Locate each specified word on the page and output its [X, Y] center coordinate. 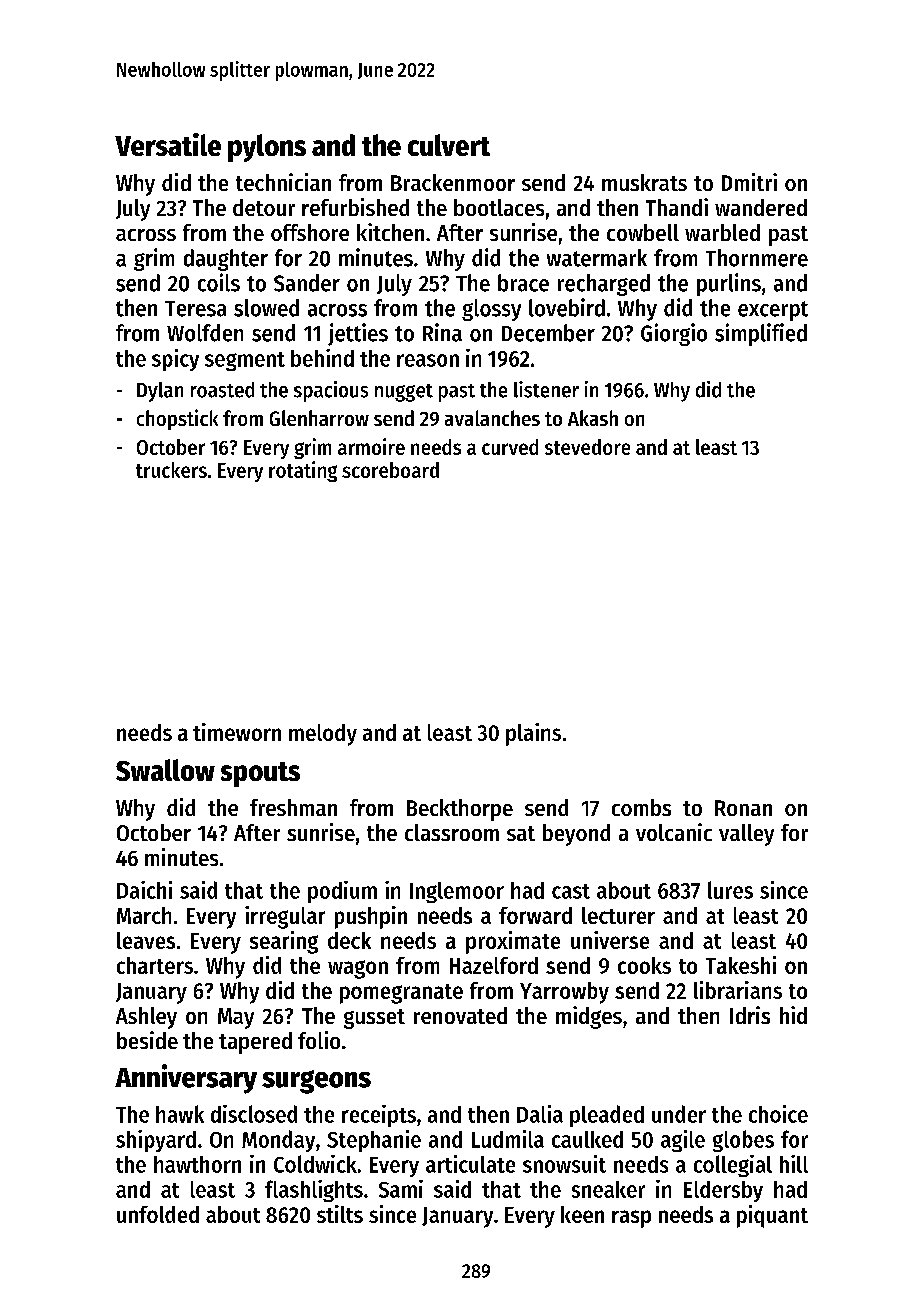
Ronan [743, 808]
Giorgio [674, 334]
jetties [358, 334]
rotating [303, 471]
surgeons [316, 1082]
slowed [266, 308]
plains [533, 734]
